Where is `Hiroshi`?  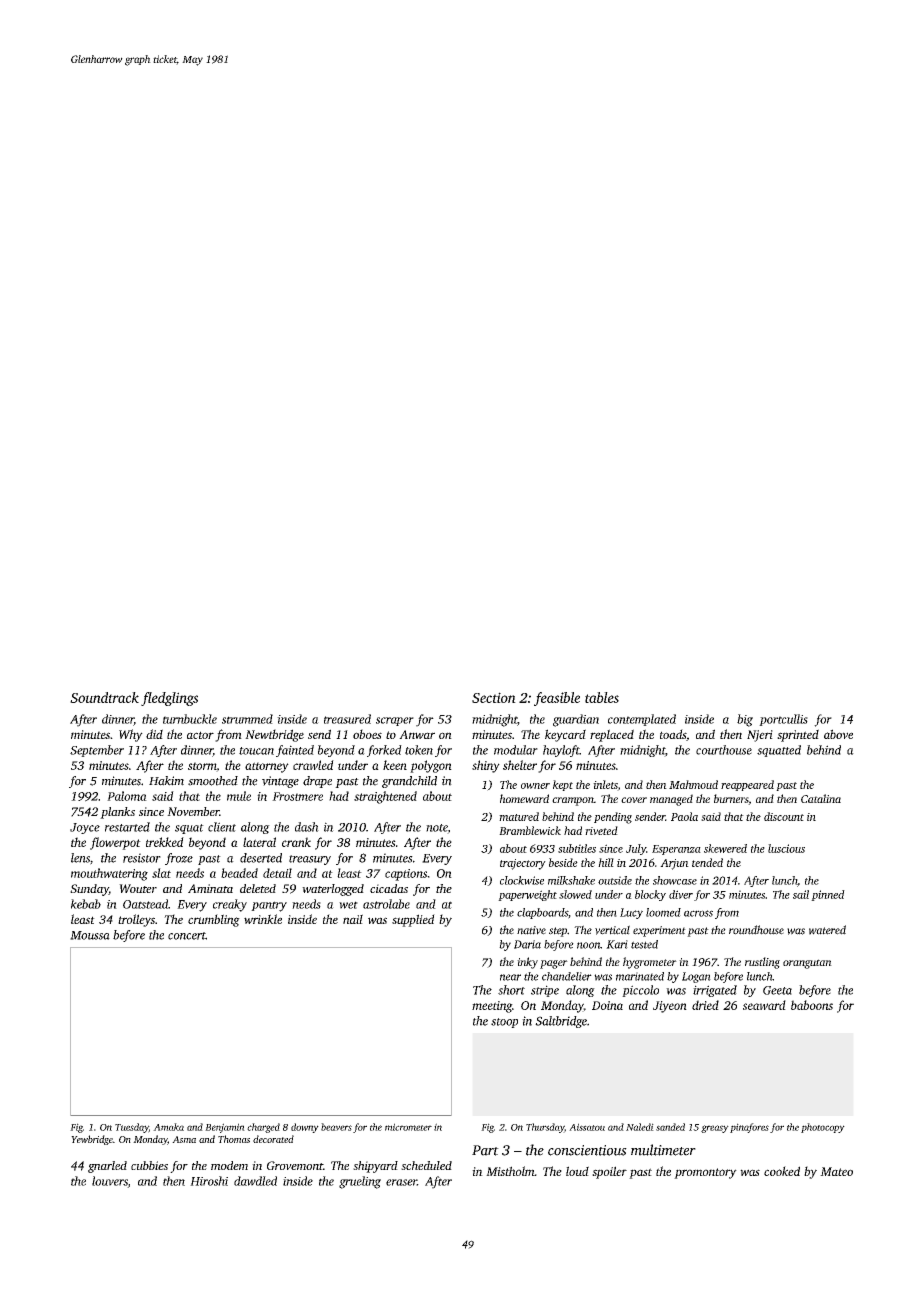
Hiroshi is located at coordinates (209, 1181).
